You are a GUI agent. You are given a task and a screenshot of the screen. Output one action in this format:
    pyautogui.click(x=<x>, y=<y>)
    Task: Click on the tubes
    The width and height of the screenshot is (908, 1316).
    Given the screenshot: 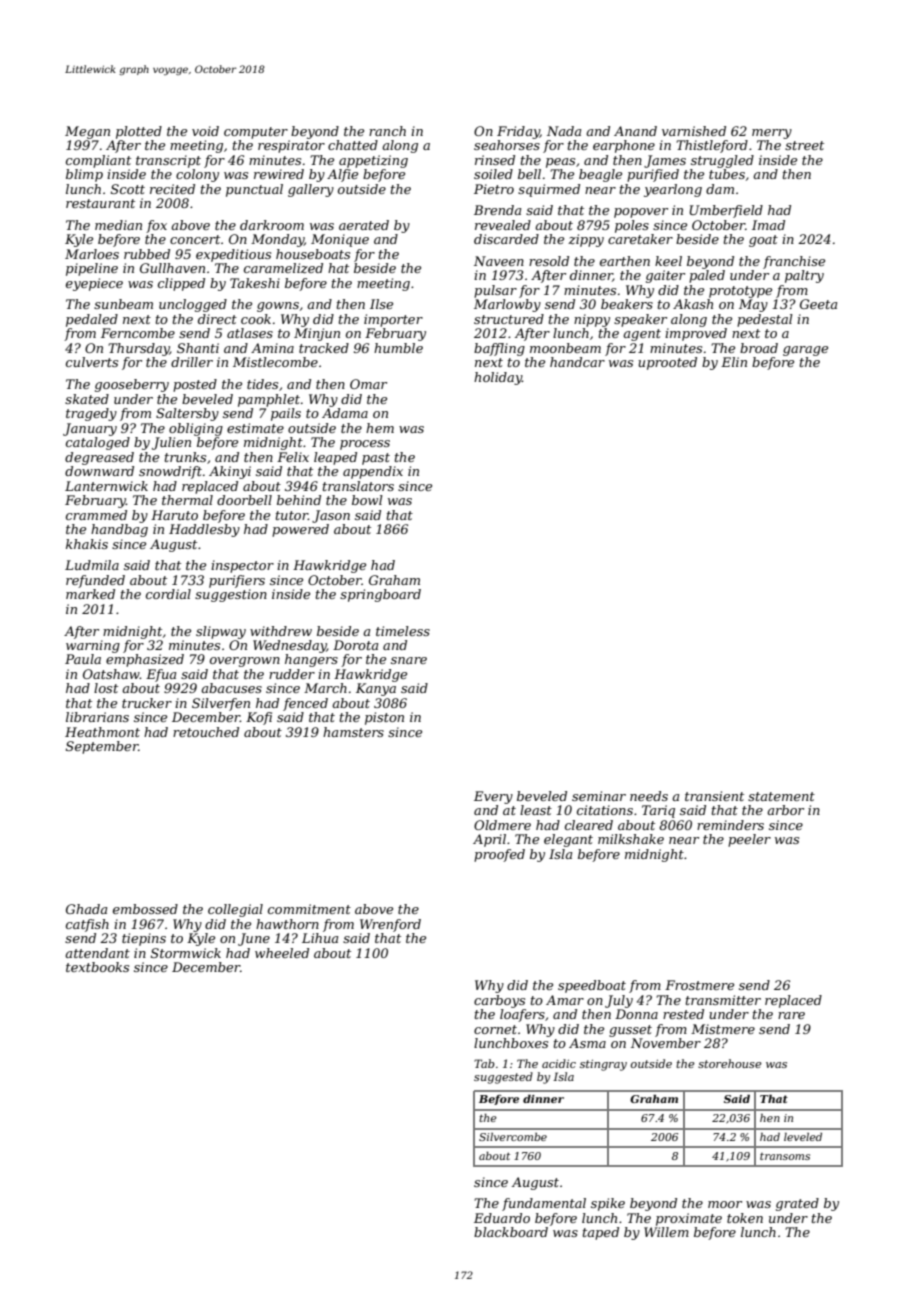 What is the action you would take?
    pyautogui.click(x=727, y=174)
